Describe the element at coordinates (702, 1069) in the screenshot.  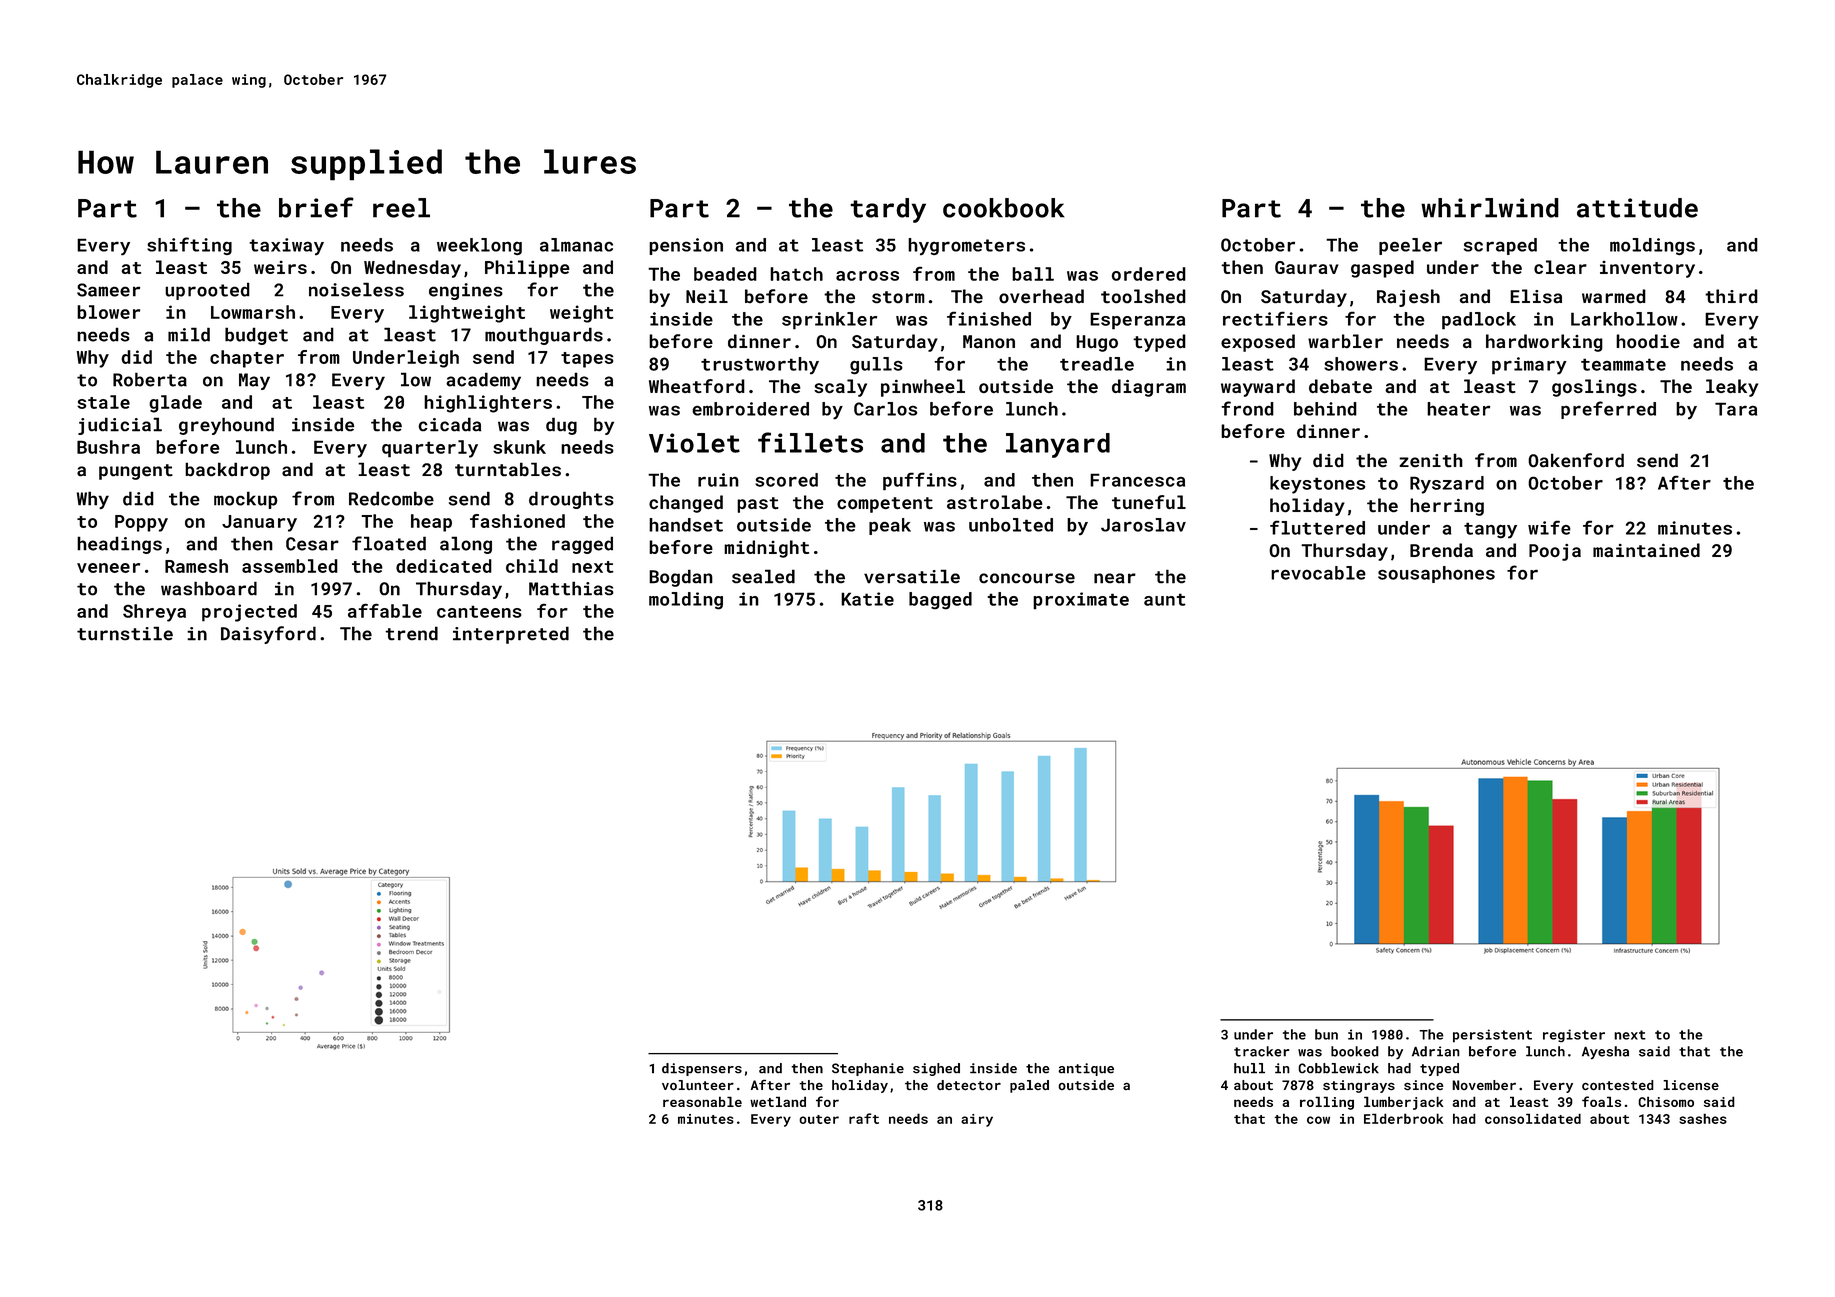
I see `dispensers` at that location.
